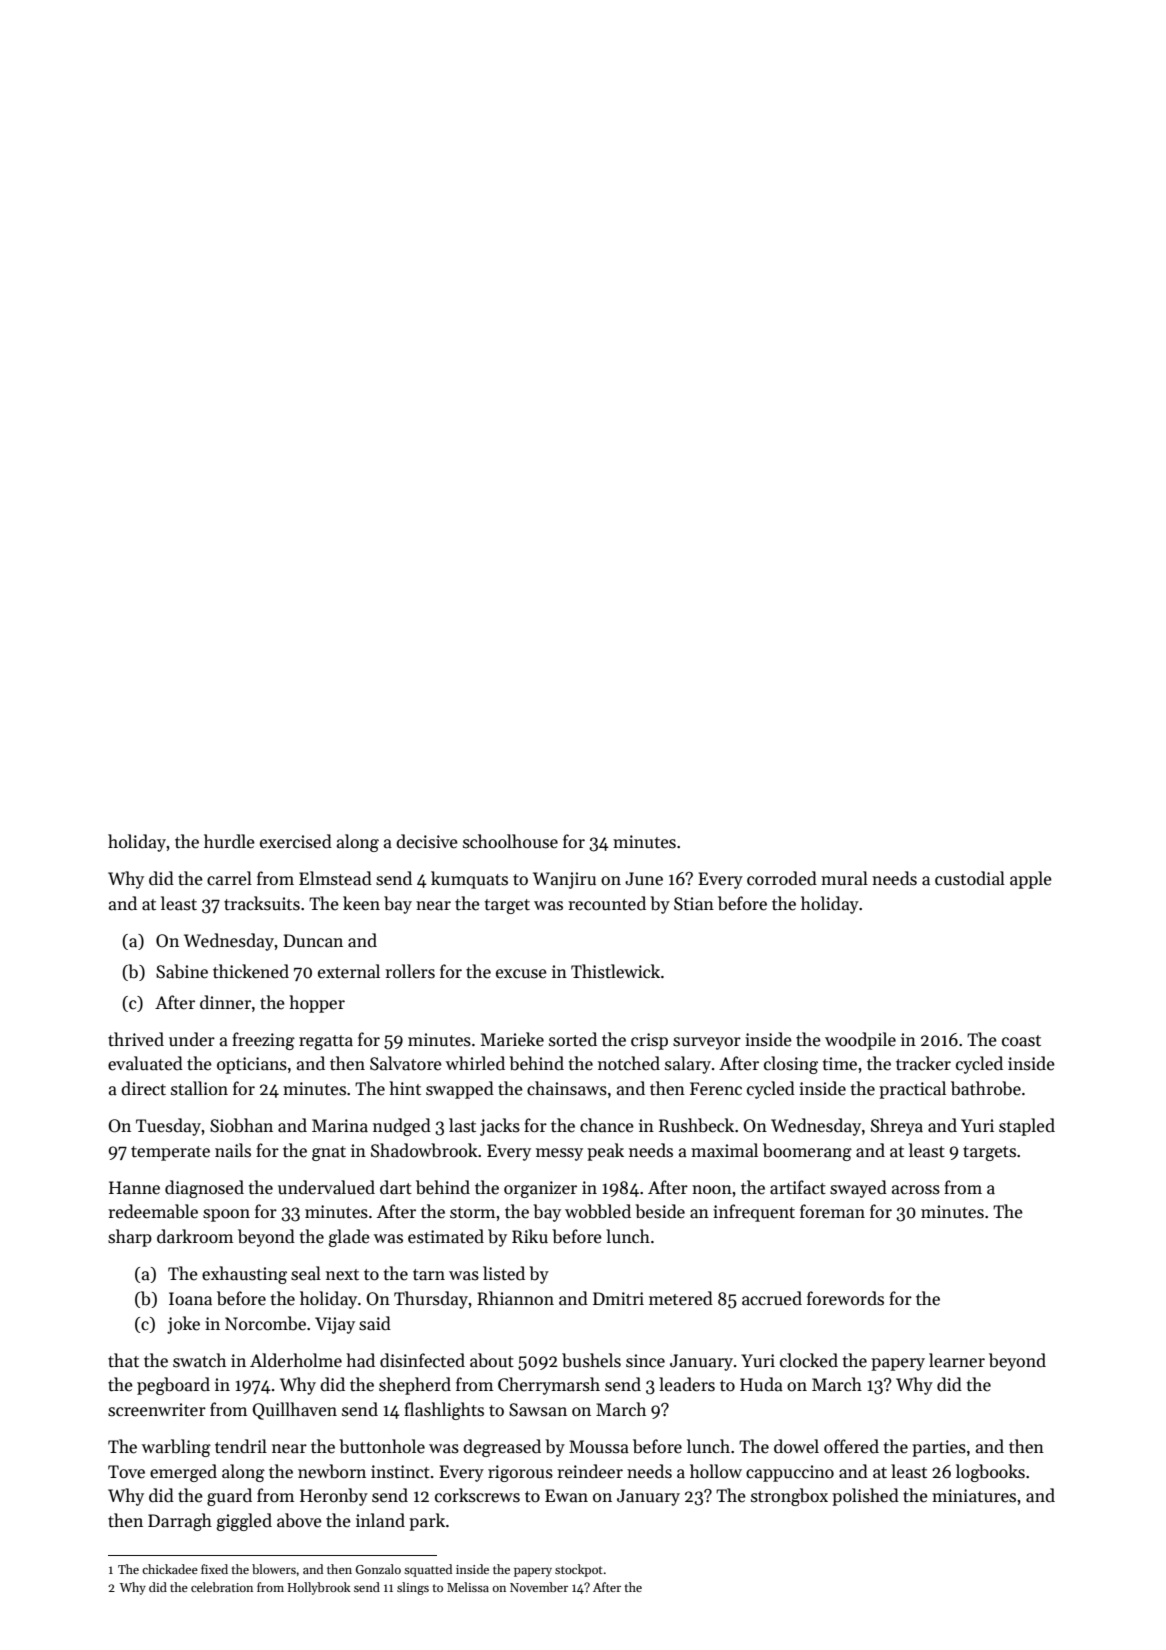  Describe the element at coordinates (123, 1360) in the page. I see `that` at that location.
